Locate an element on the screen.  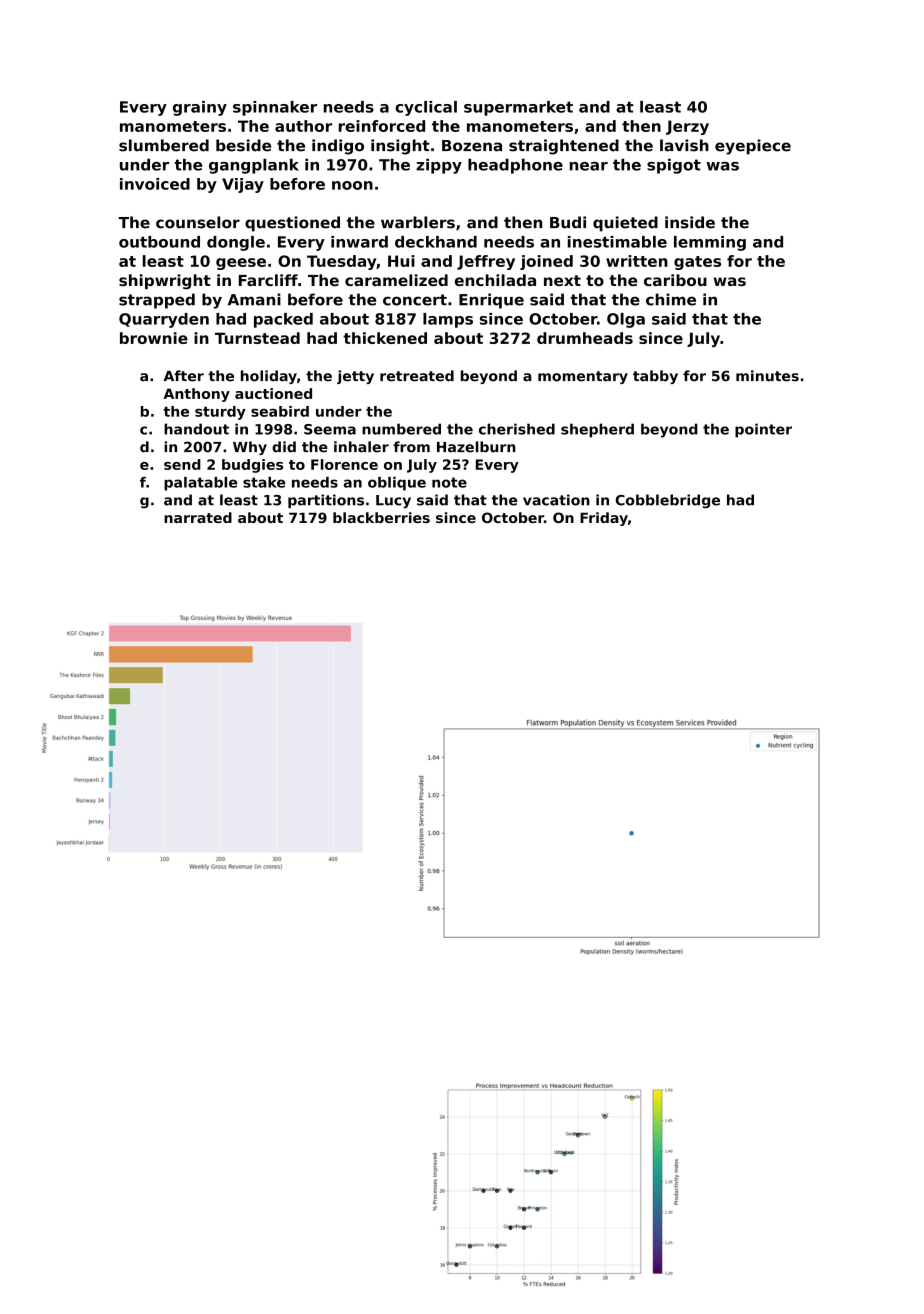
supermarket is located at coordinates (518, 108).
